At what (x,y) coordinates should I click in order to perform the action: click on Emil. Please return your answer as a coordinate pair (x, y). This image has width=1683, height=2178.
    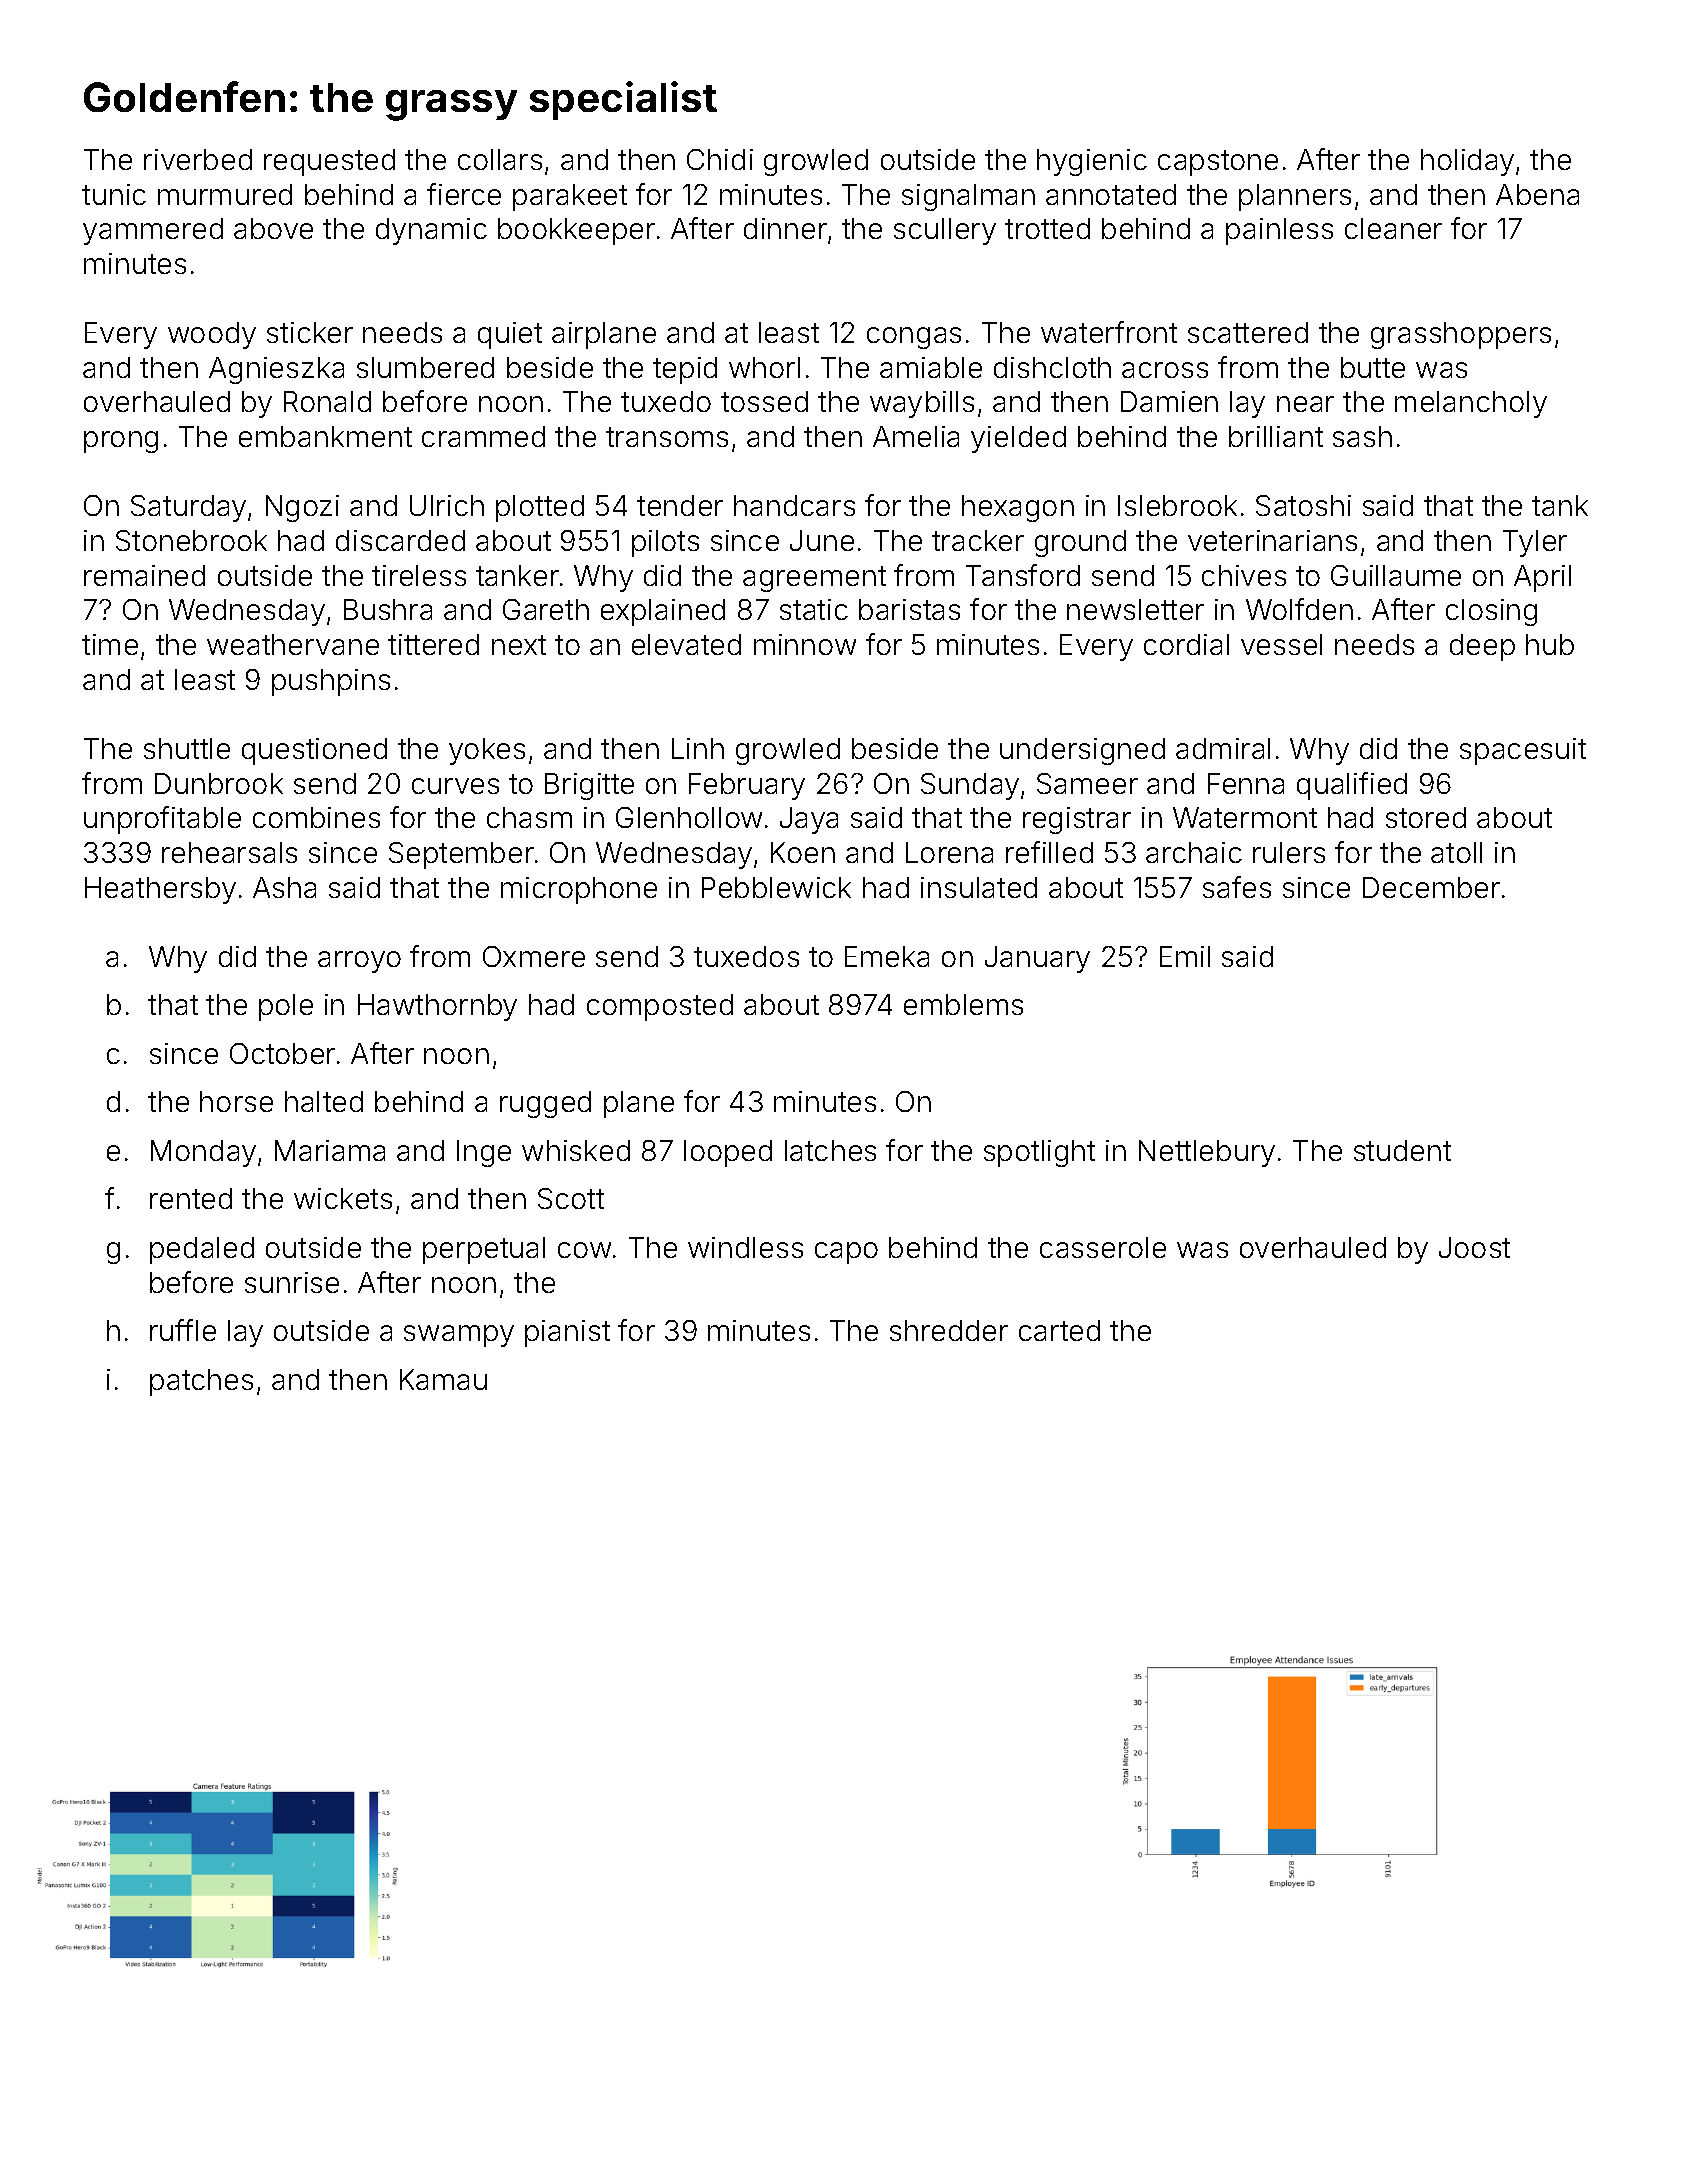
    Looking at the image, I should click on (1185, 956).
